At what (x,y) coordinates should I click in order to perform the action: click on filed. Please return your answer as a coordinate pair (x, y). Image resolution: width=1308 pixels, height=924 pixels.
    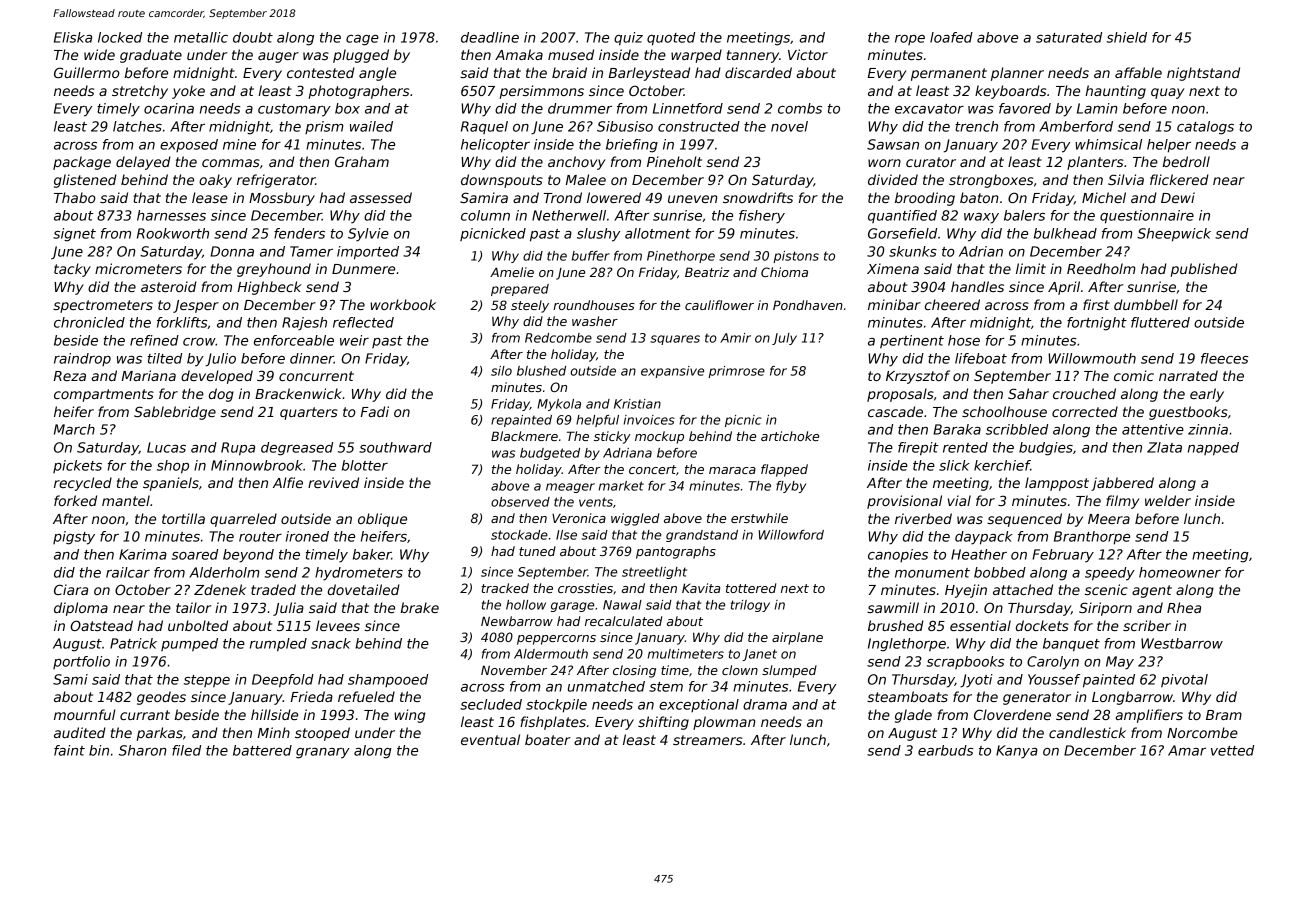
    Looking at the image, I should click on (186, 750).
